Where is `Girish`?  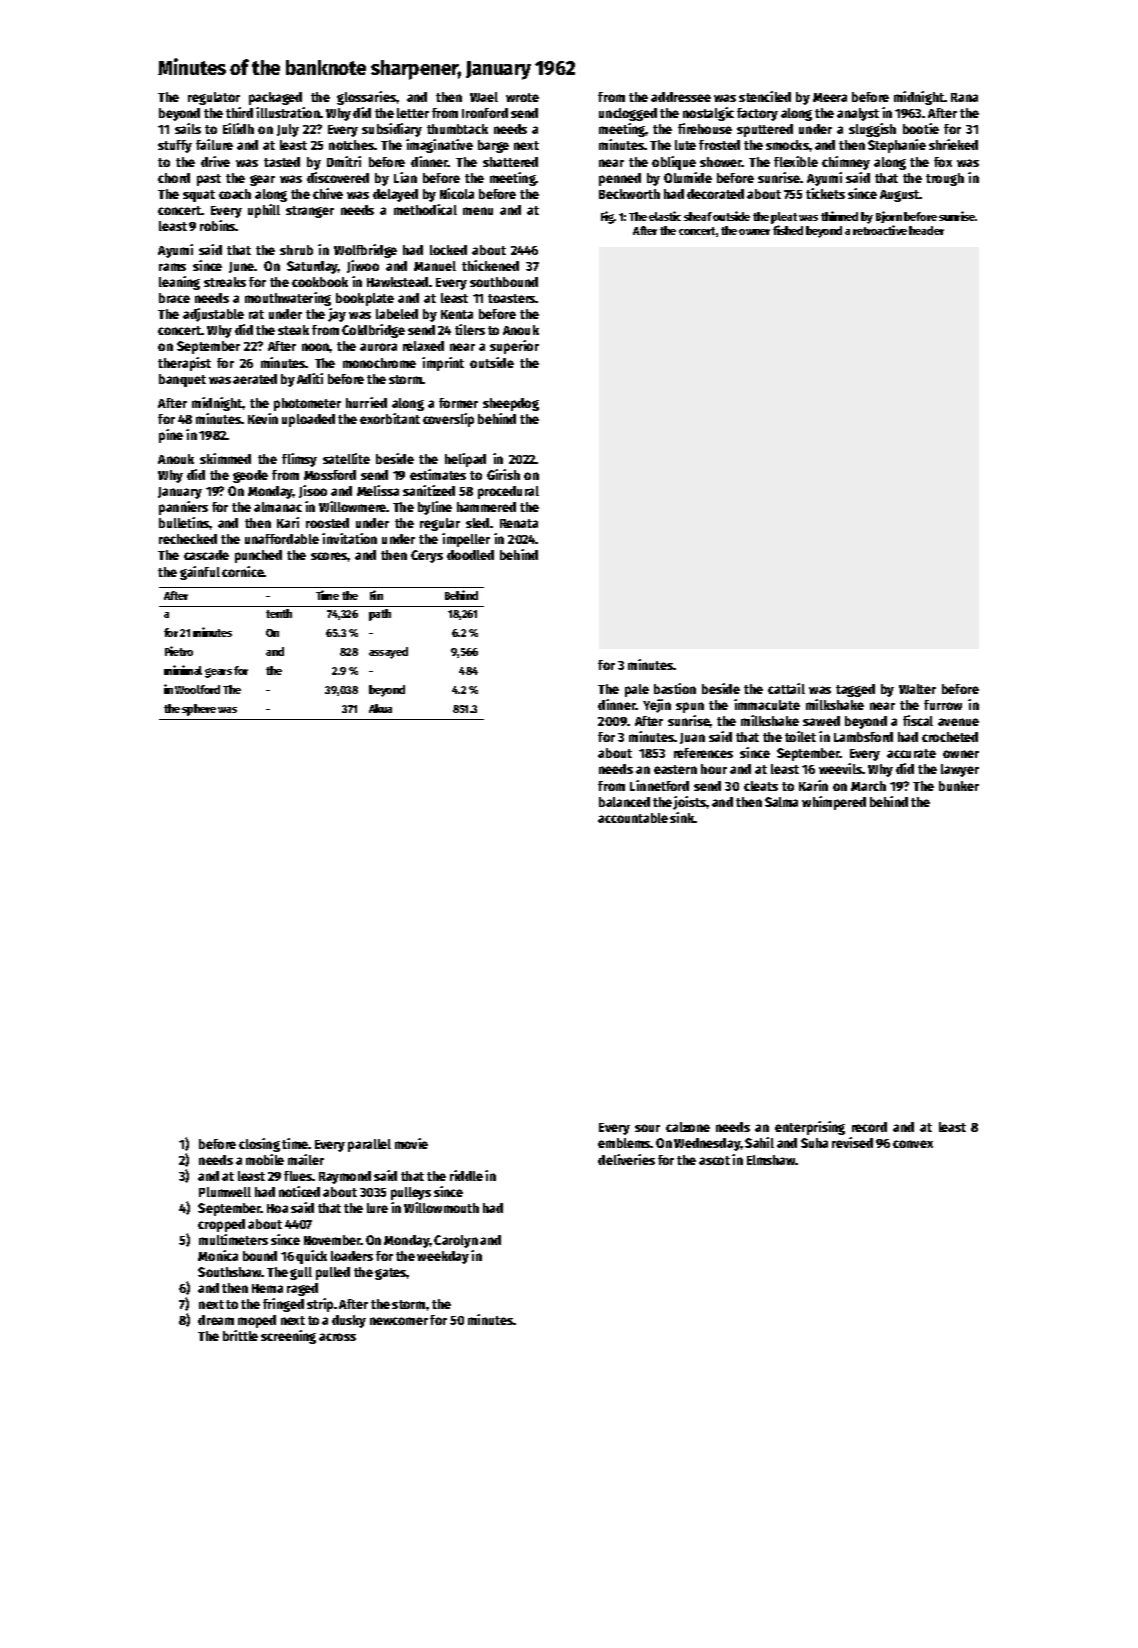 Girish is located at coordinates (503, 474).
